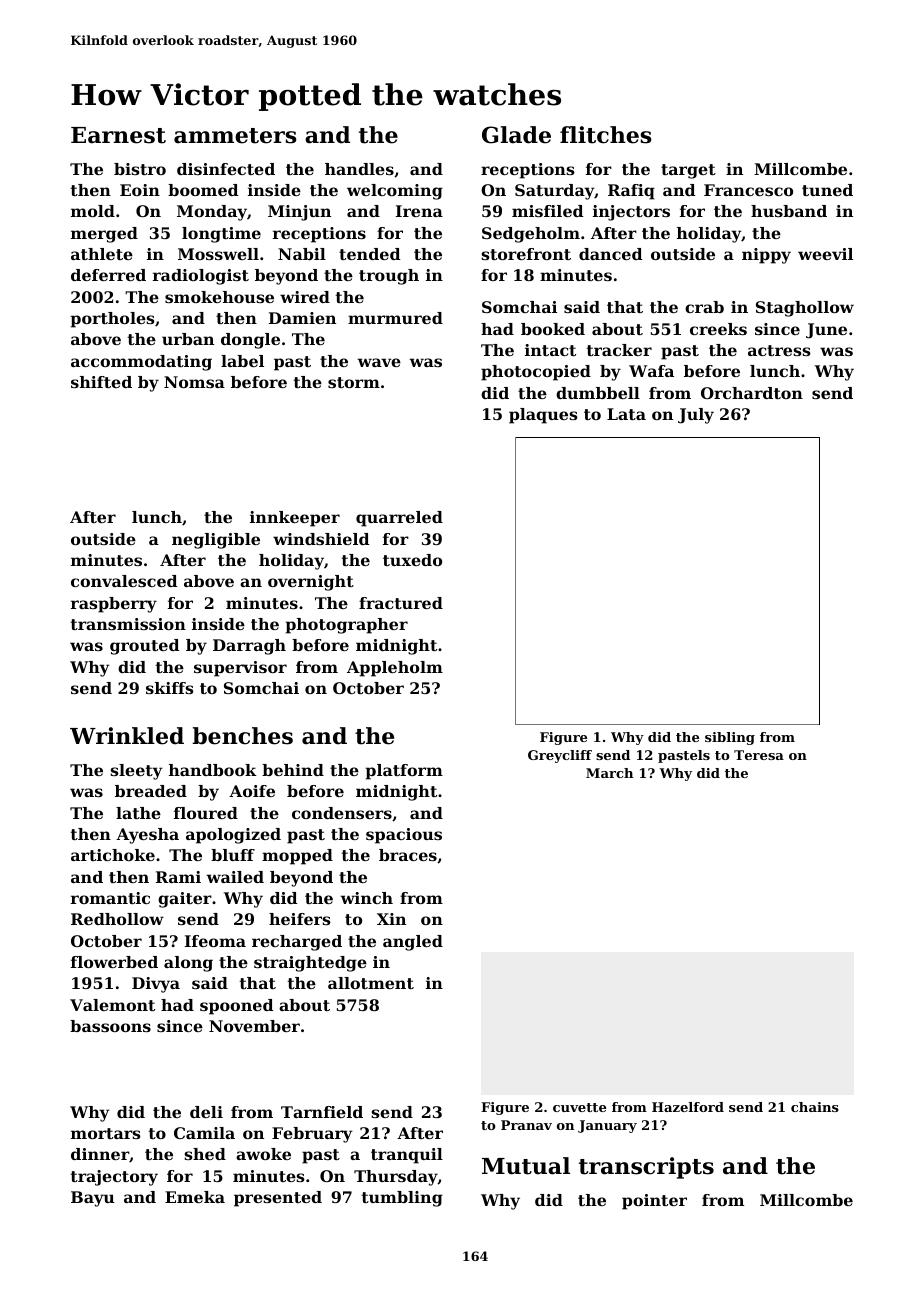 The height and width of the screenshot is (1308, 924). Describe the element at coordinates (195, 1197) in the screenshot. I see `Emeka` at that location.
